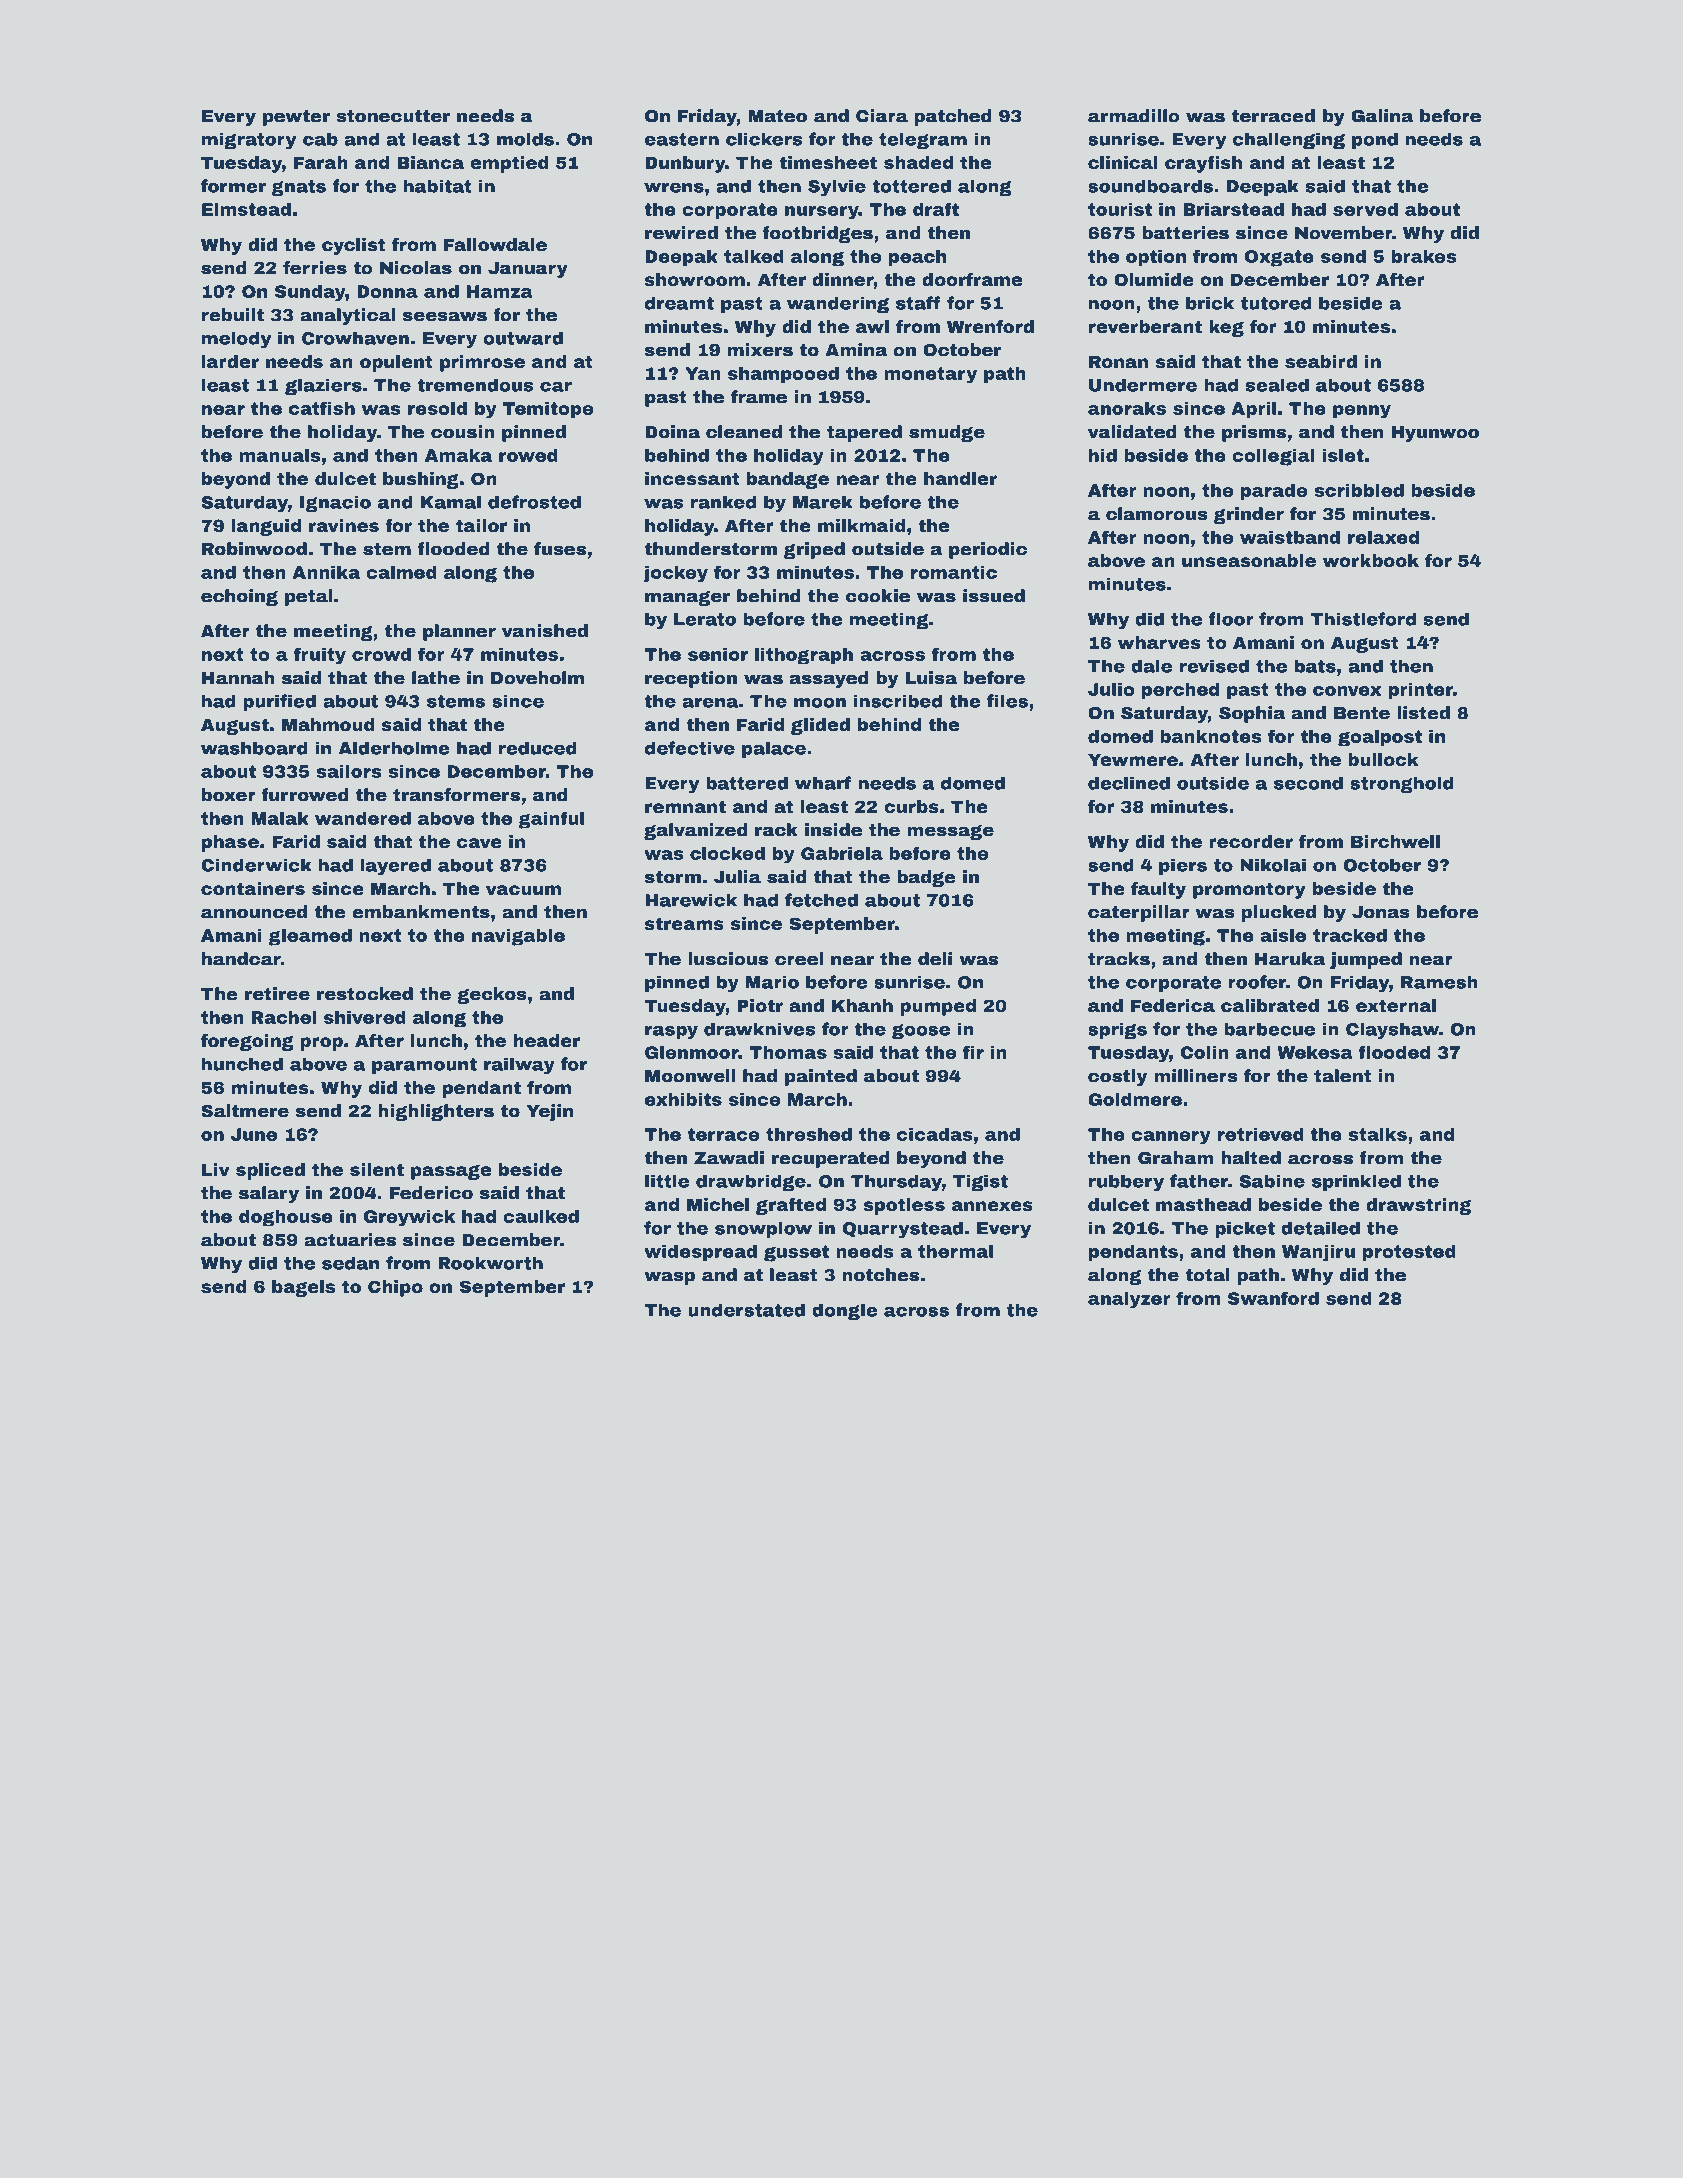 The width and height of the image is (1683, 2178). Describe the element at coordinates (1402, 784) in the image. I see `stronghold` at that location.
